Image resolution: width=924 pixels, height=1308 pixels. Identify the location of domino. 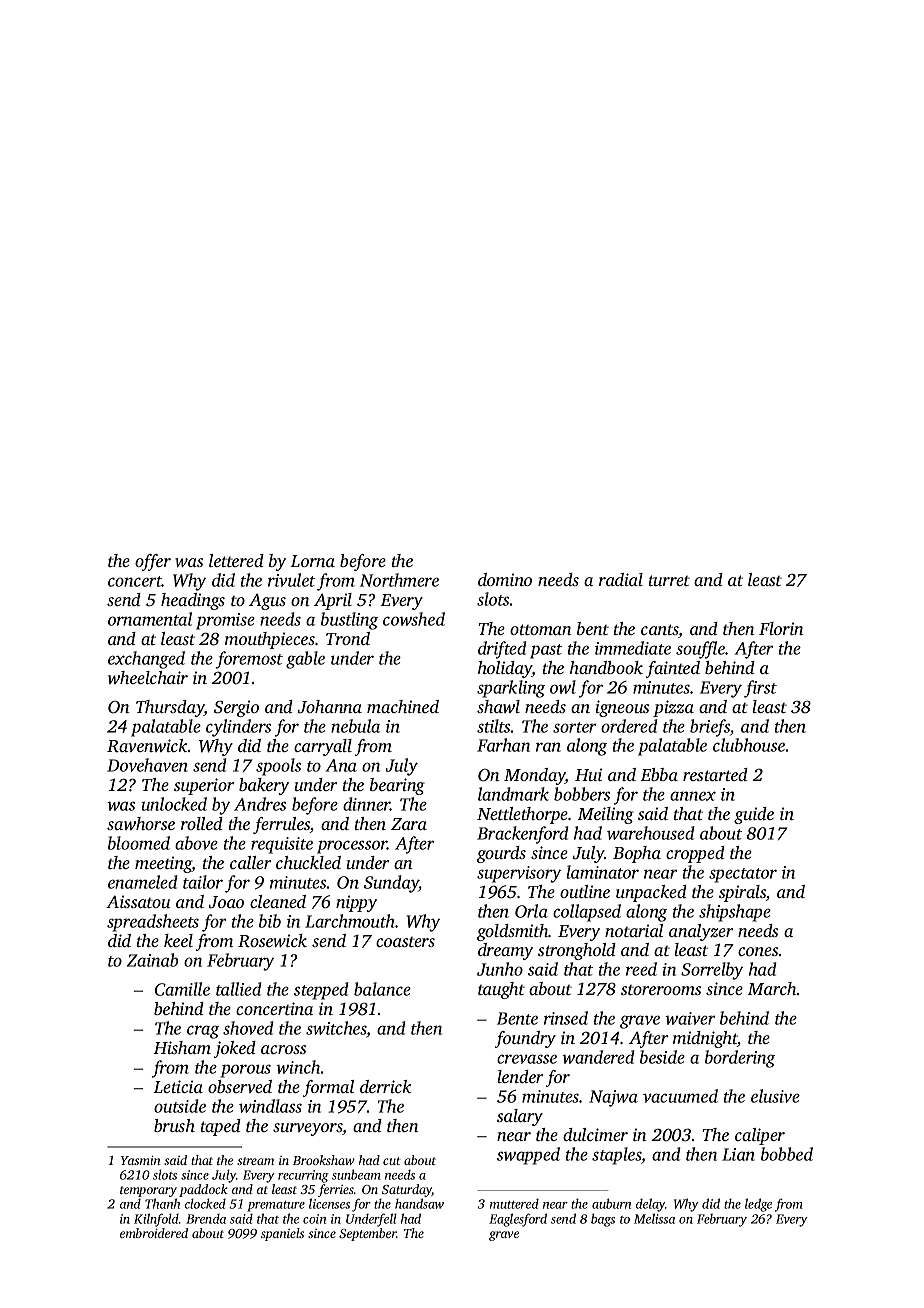
(505, 579).
